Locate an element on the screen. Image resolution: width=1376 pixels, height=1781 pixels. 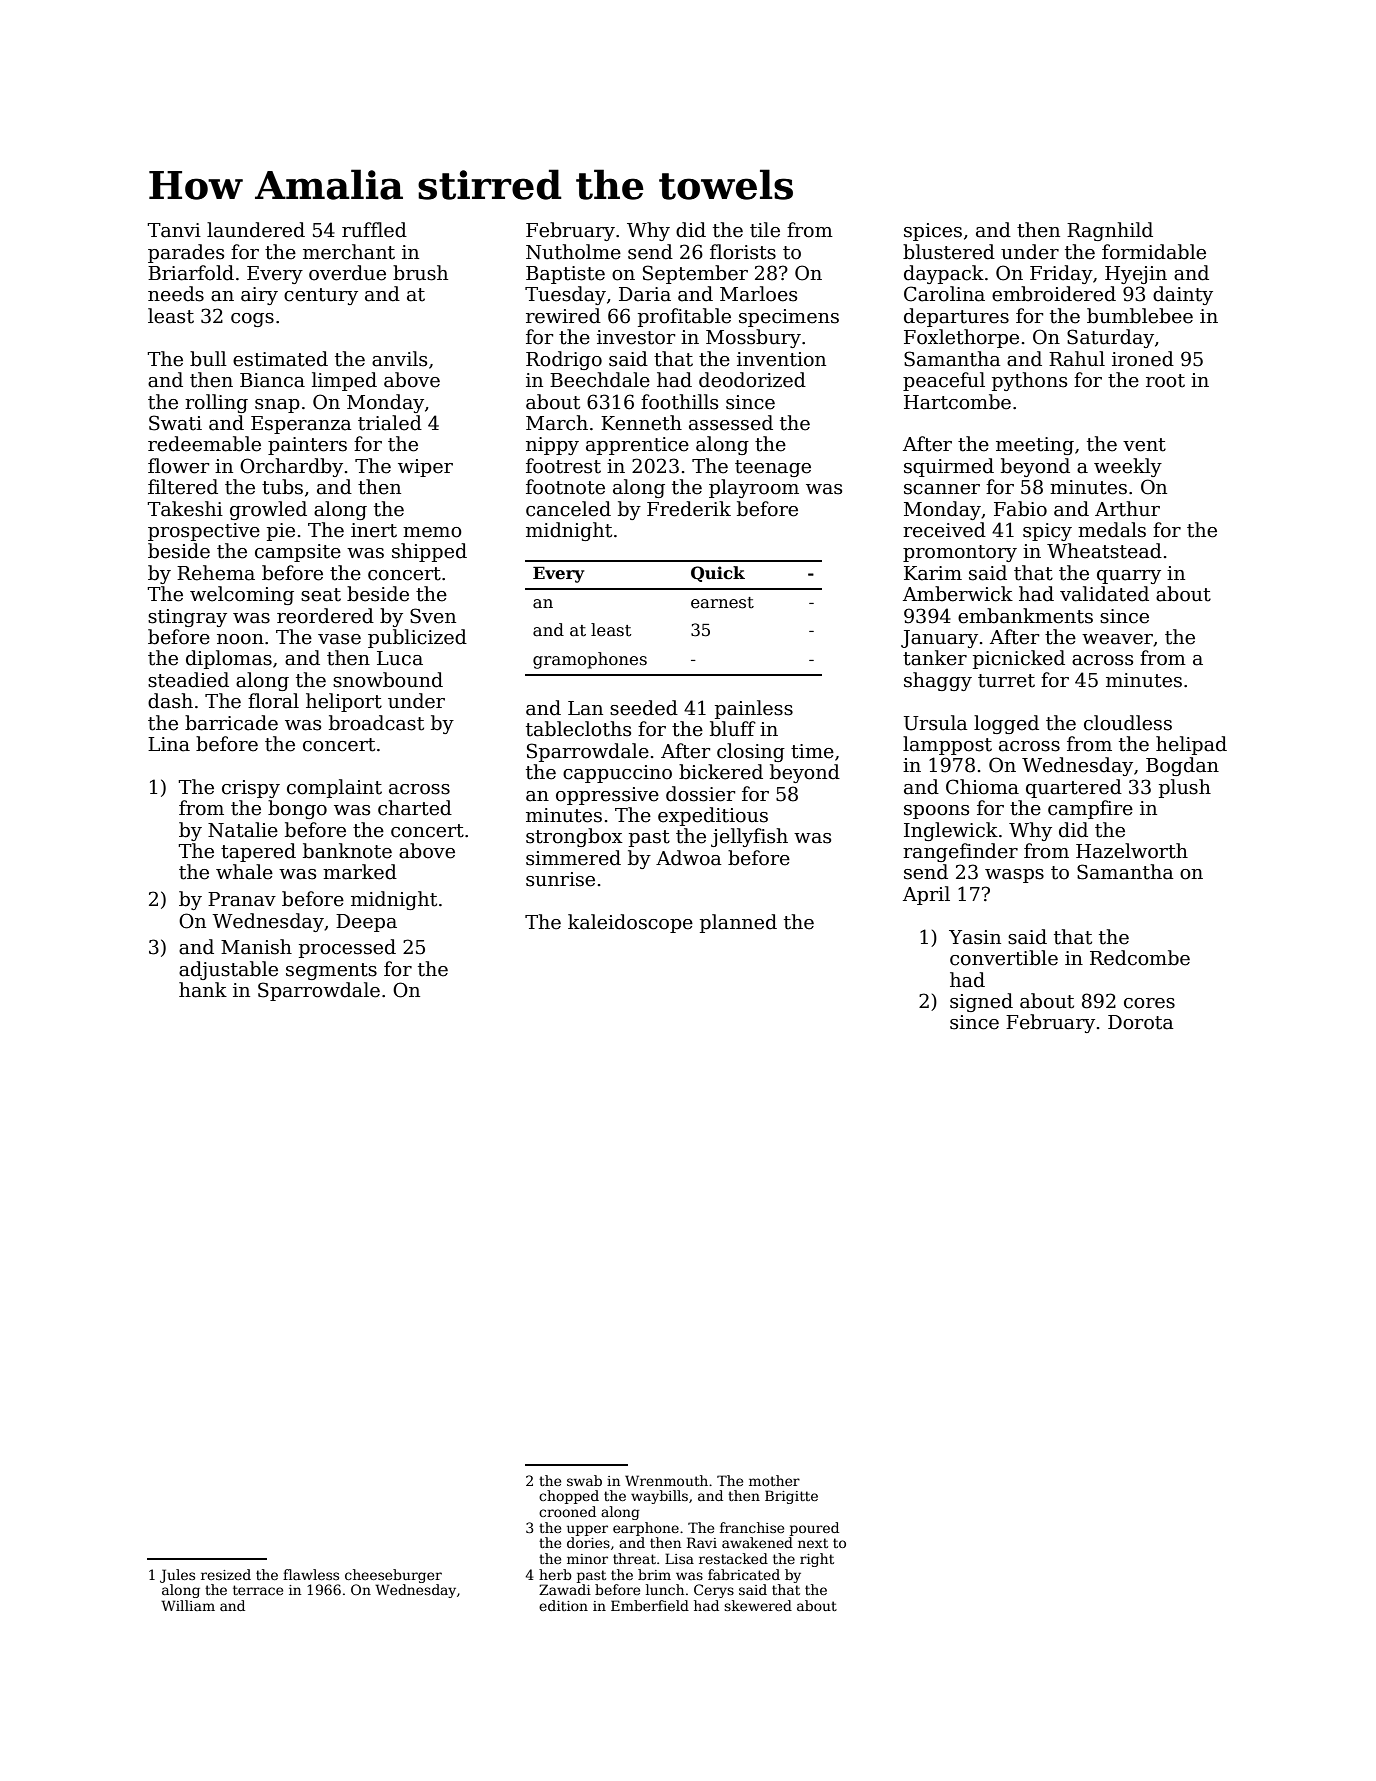
hank is located at coordinates (203, 990).
